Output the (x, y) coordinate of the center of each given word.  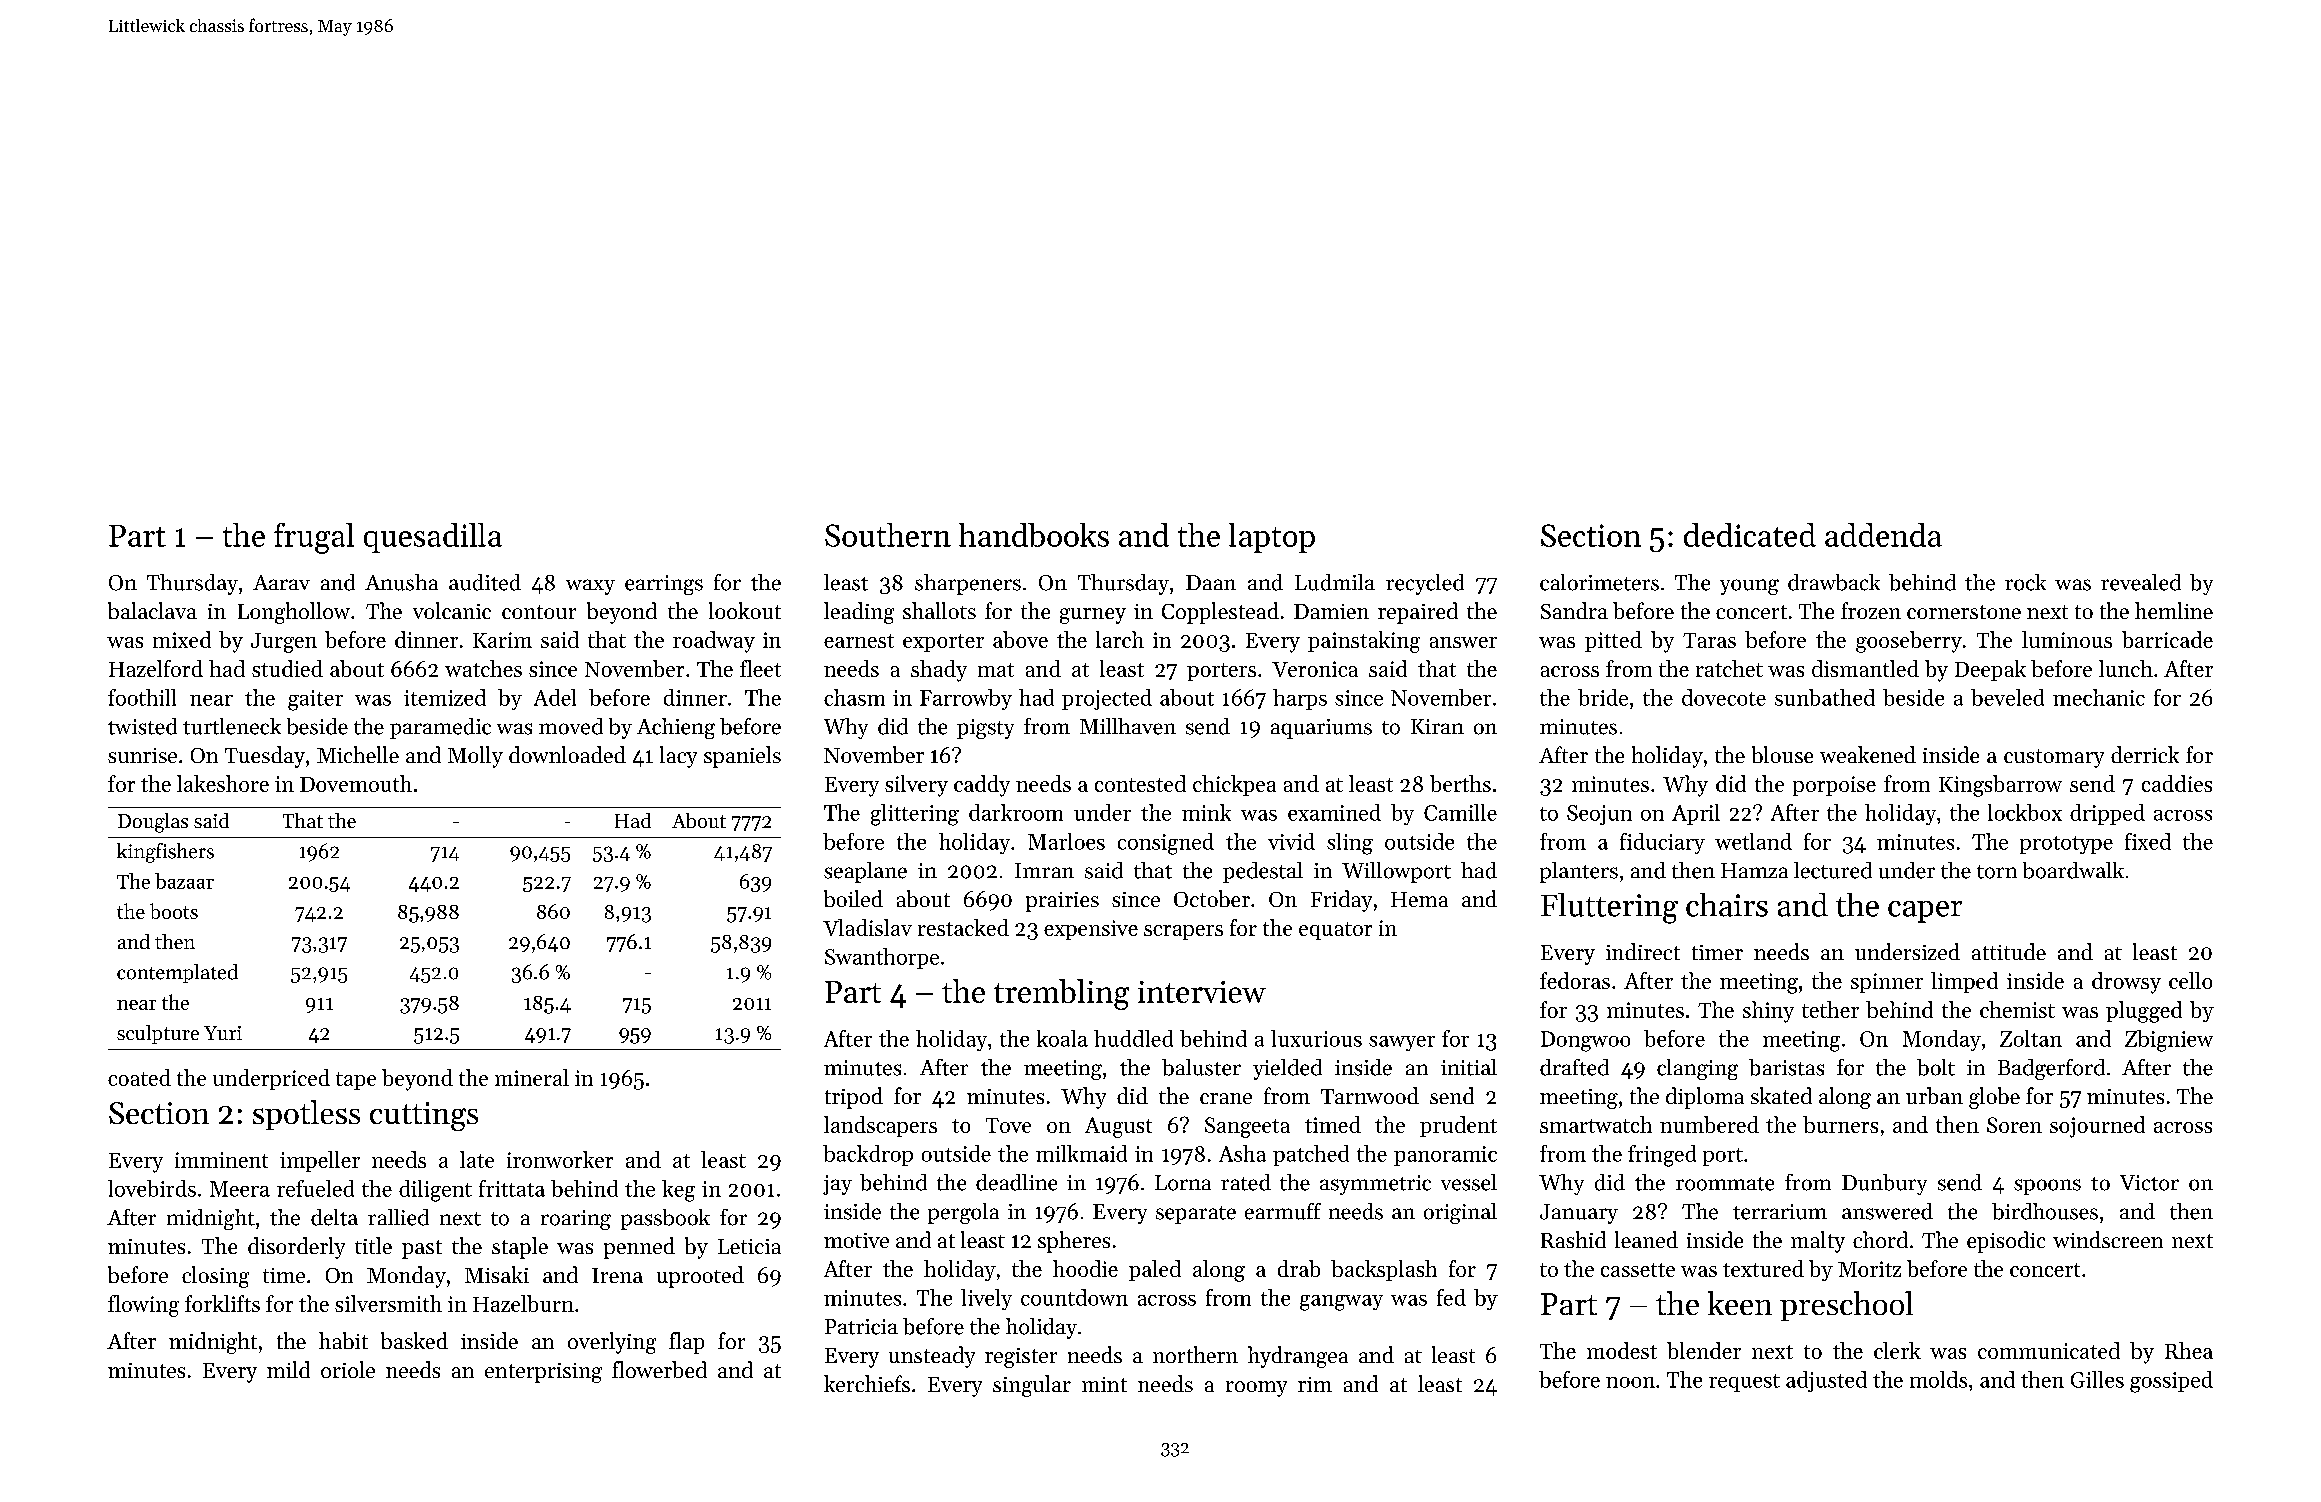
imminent (221, 1160)
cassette (1638, 1270)
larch (1120, 639)
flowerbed (659, 1369)
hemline (2174, 610)
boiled (853, 898)
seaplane (865, 872)
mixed (182, 639)
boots (174, 911)
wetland (1753, 841)
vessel (1469, 1182)
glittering (915, 815)
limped (1964, 982)
